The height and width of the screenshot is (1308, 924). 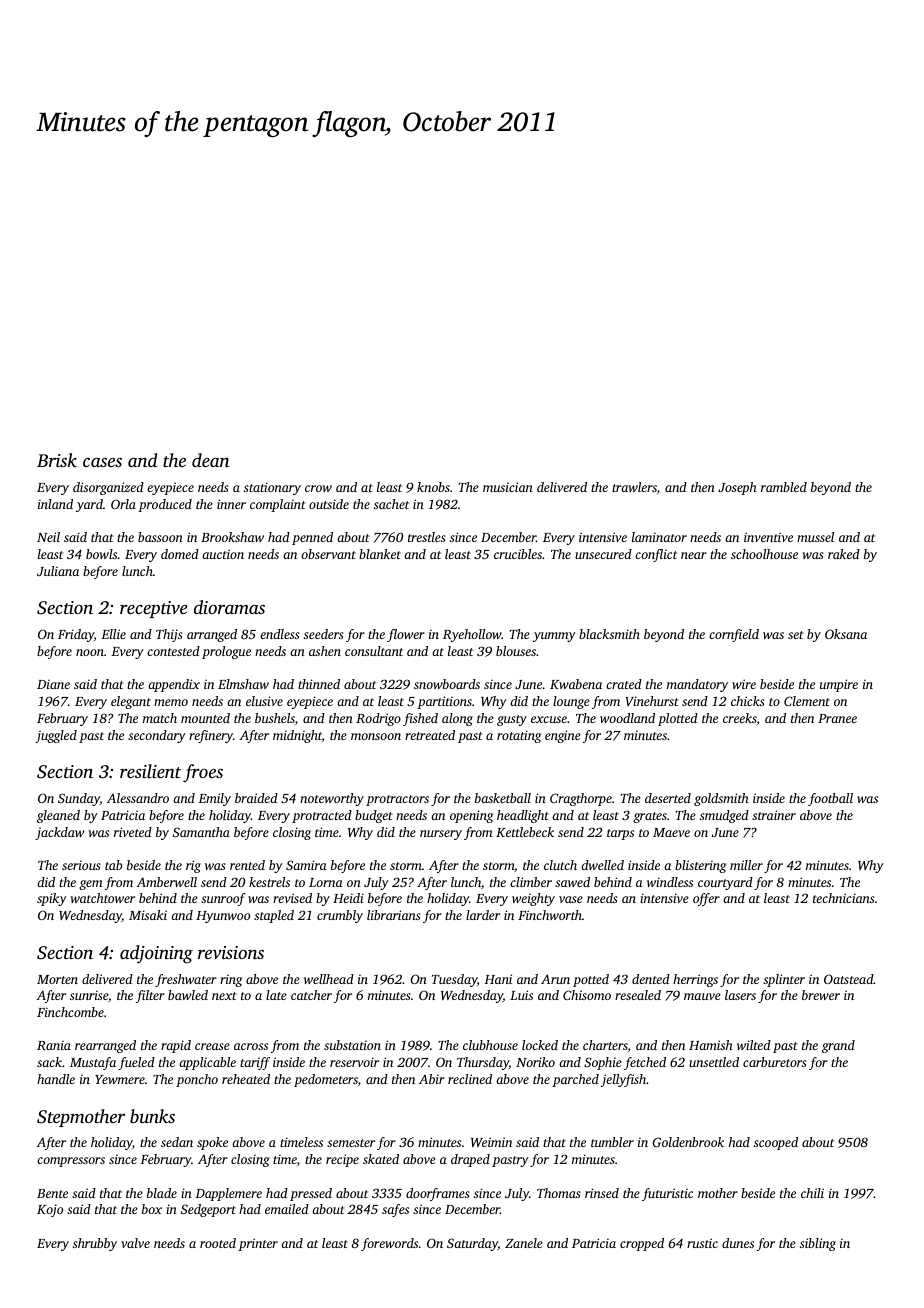 I want to click on Sunday, so click(x=79, y=799).
